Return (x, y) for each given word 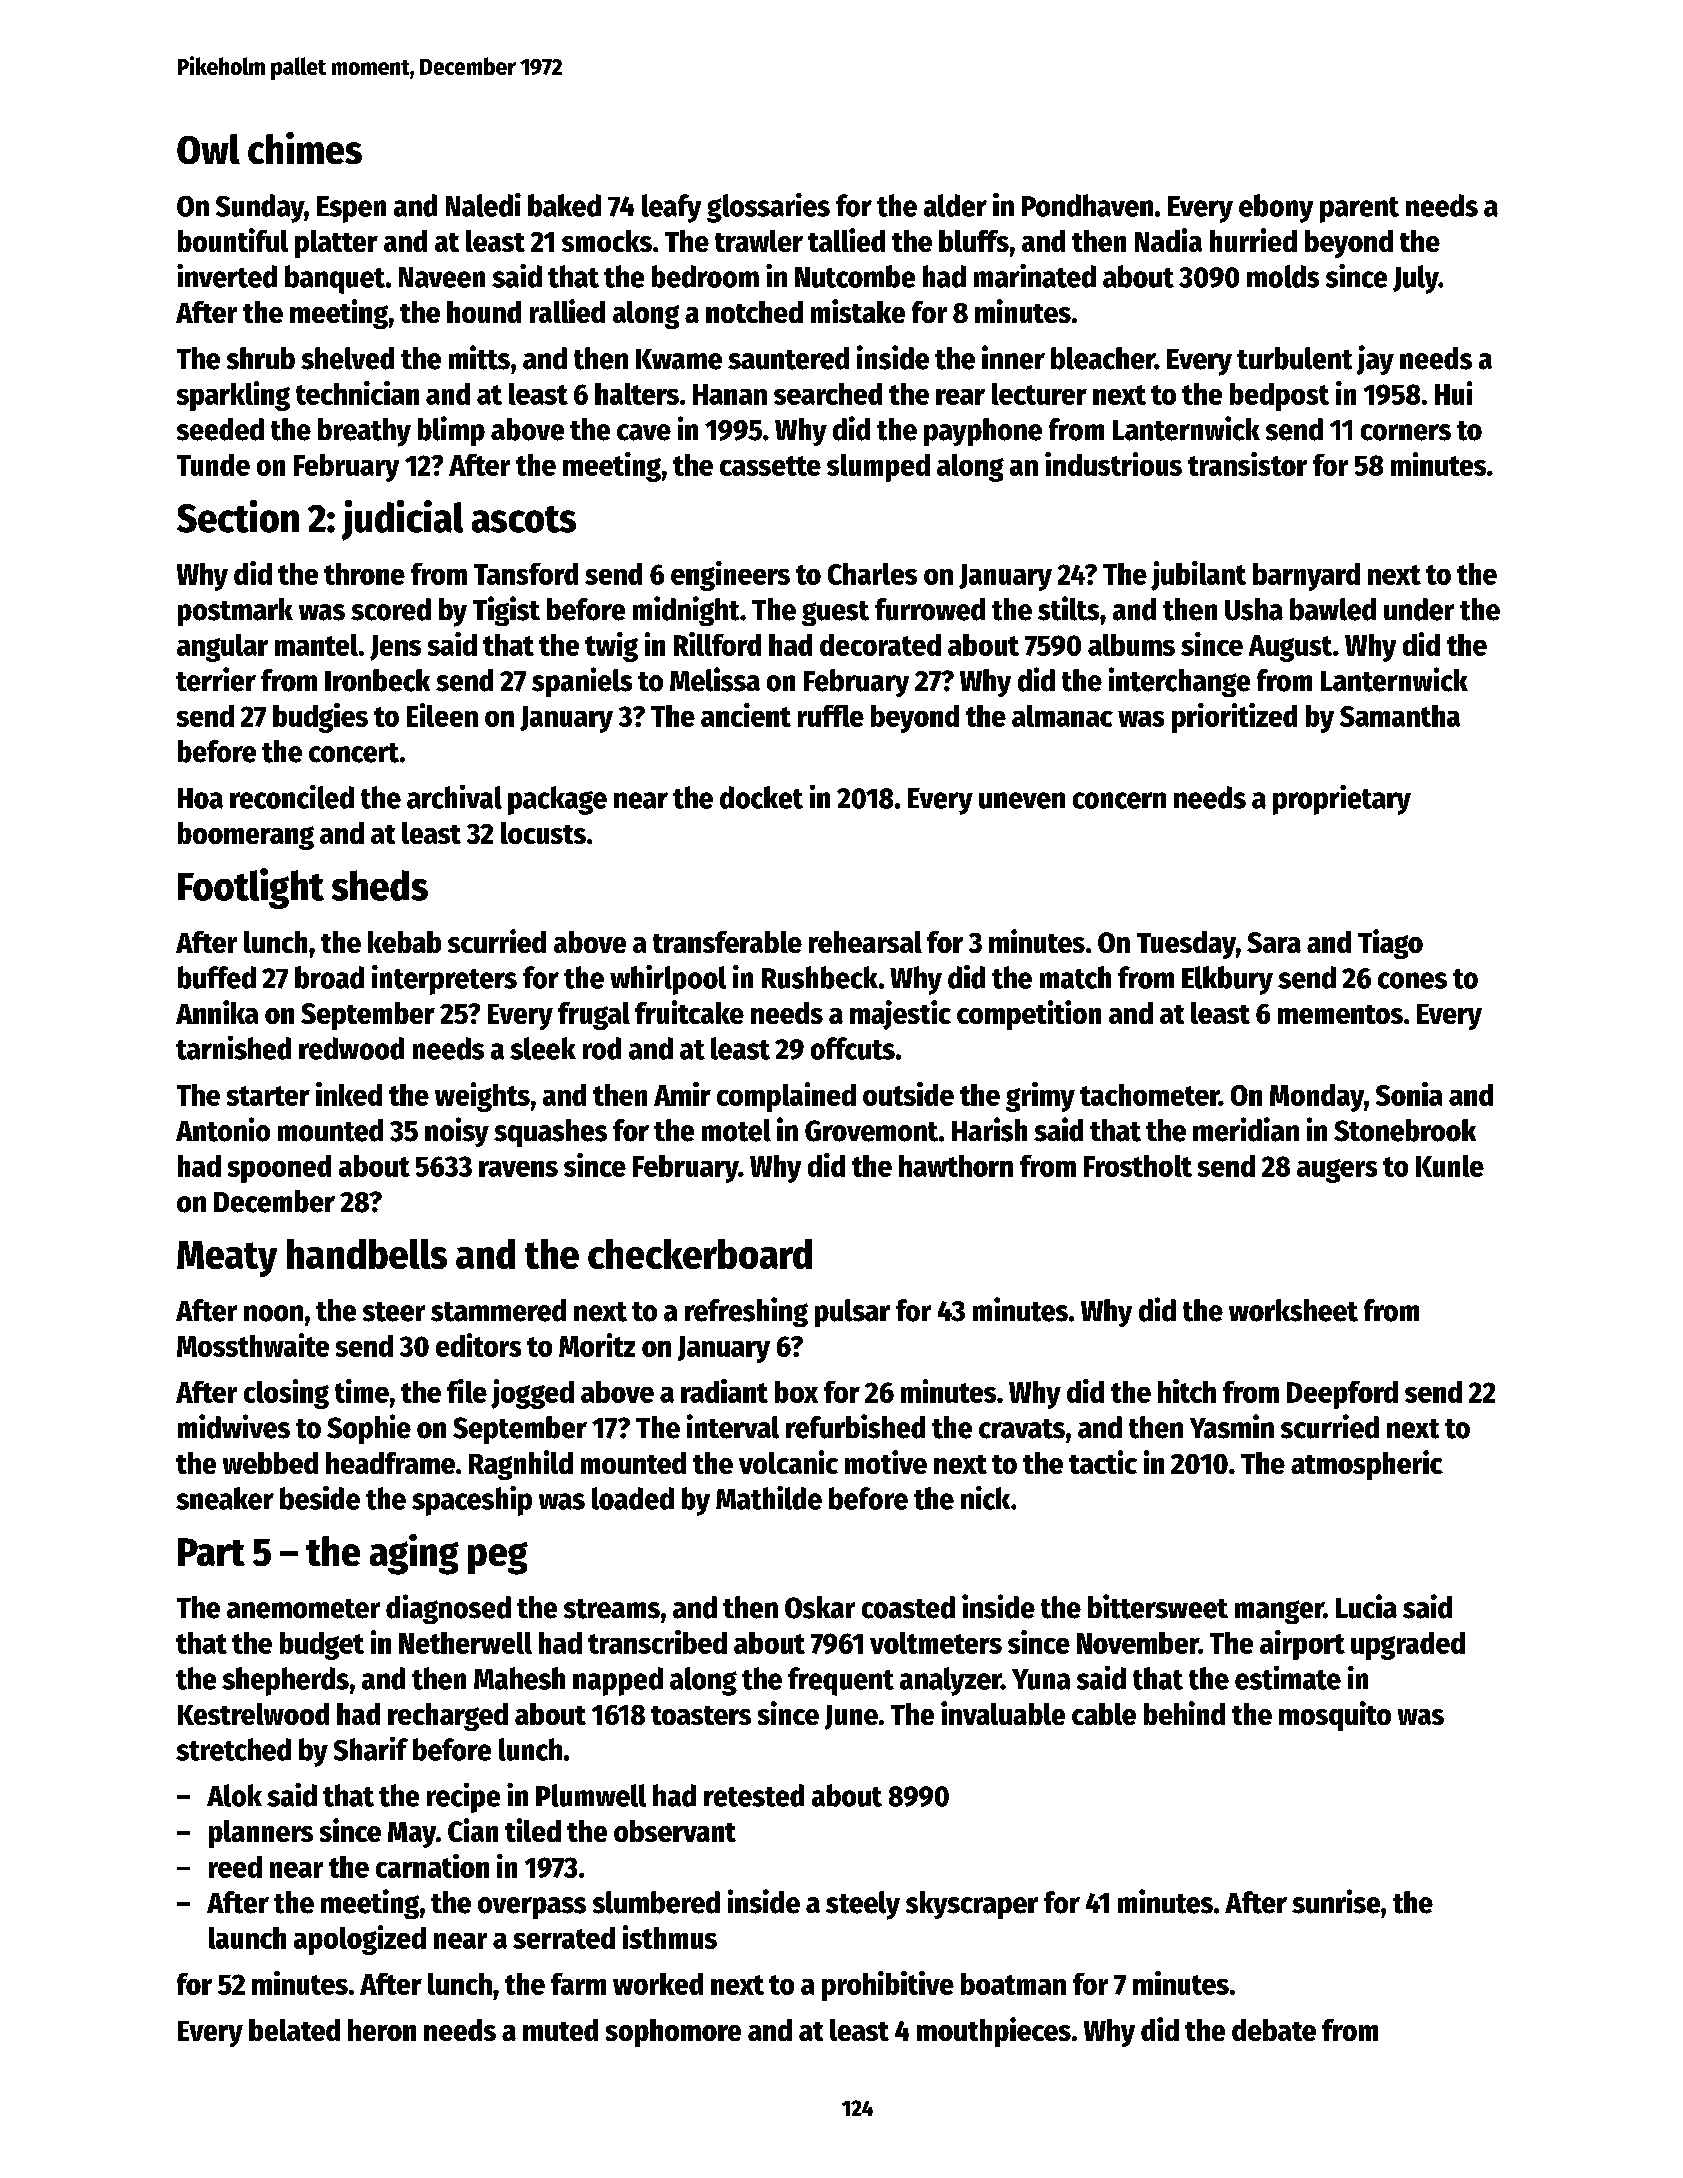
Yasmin (1232, 1426)
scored (391, 609)
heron (382, 2030)
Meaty (227, 1259)
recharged (448, 1717)
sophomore (673, 2033)
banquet (335, 279)
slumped (878, 468)
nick (985, 1498)
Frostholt (1138, 1166)
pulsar (852, 1313)
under (1419, 609)
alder (955, 205)
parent (1359, 210)
